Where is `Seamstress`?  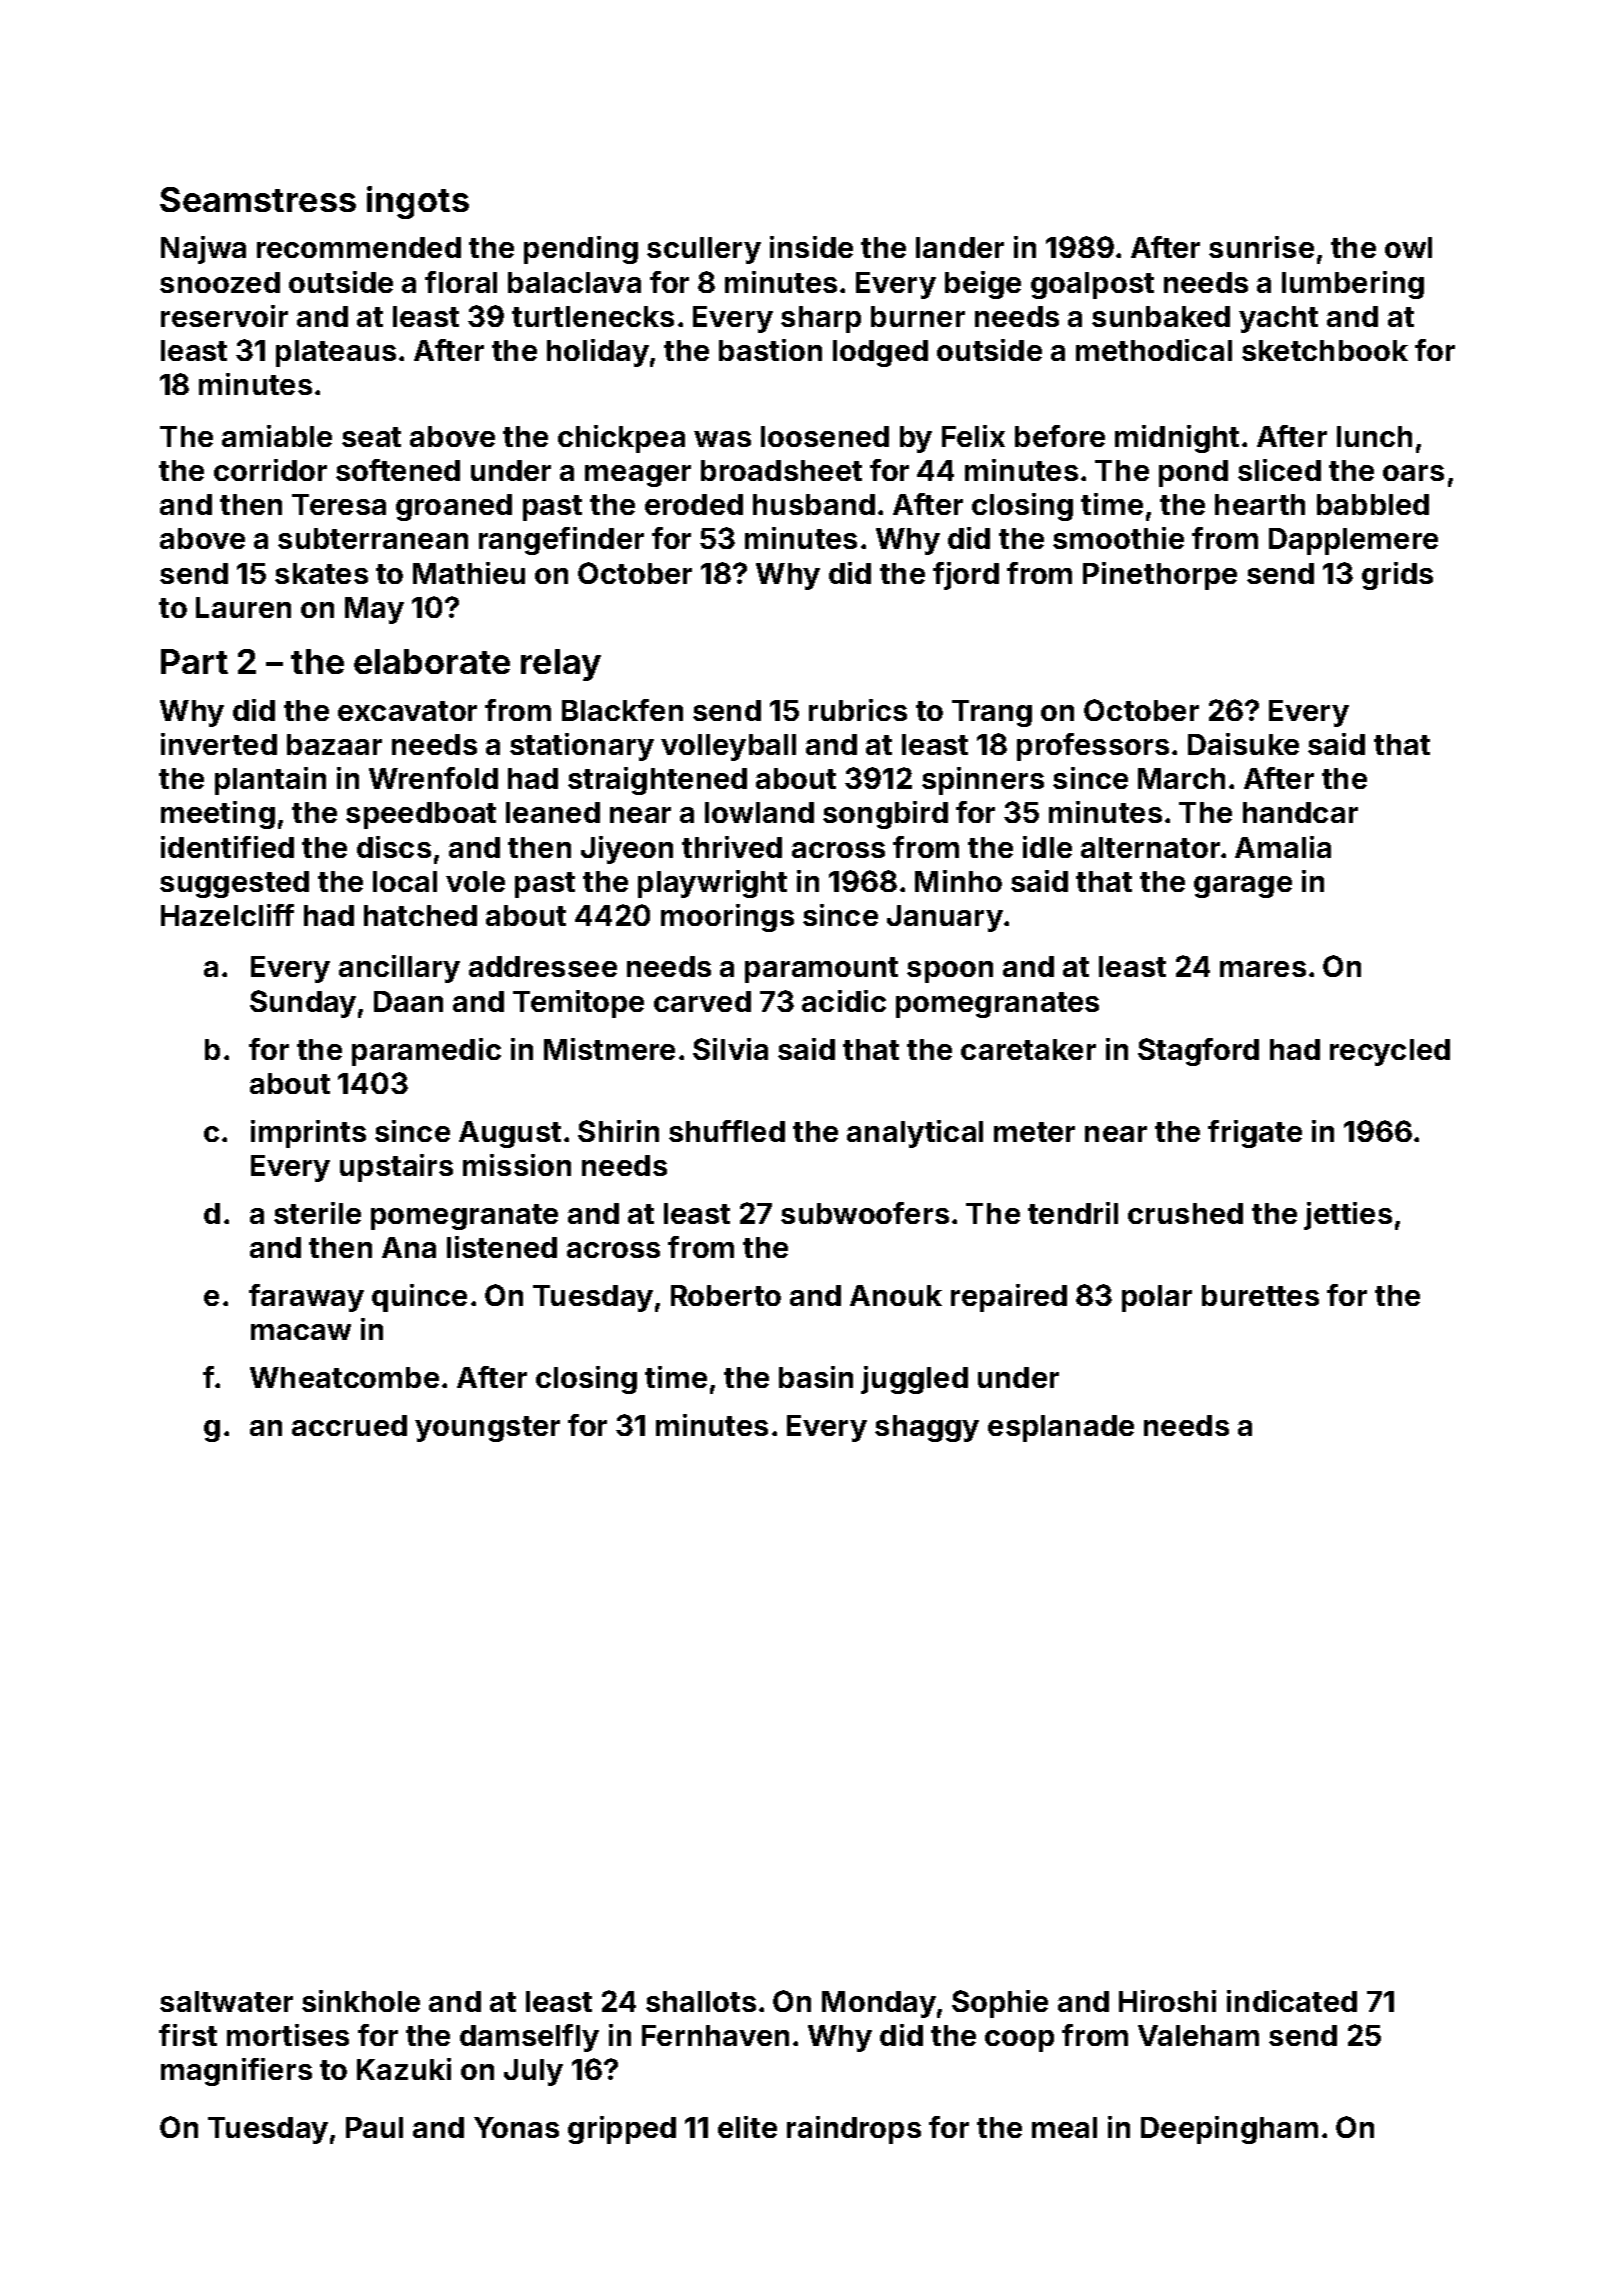 Seamstress is located at coordinates (258, 199).
